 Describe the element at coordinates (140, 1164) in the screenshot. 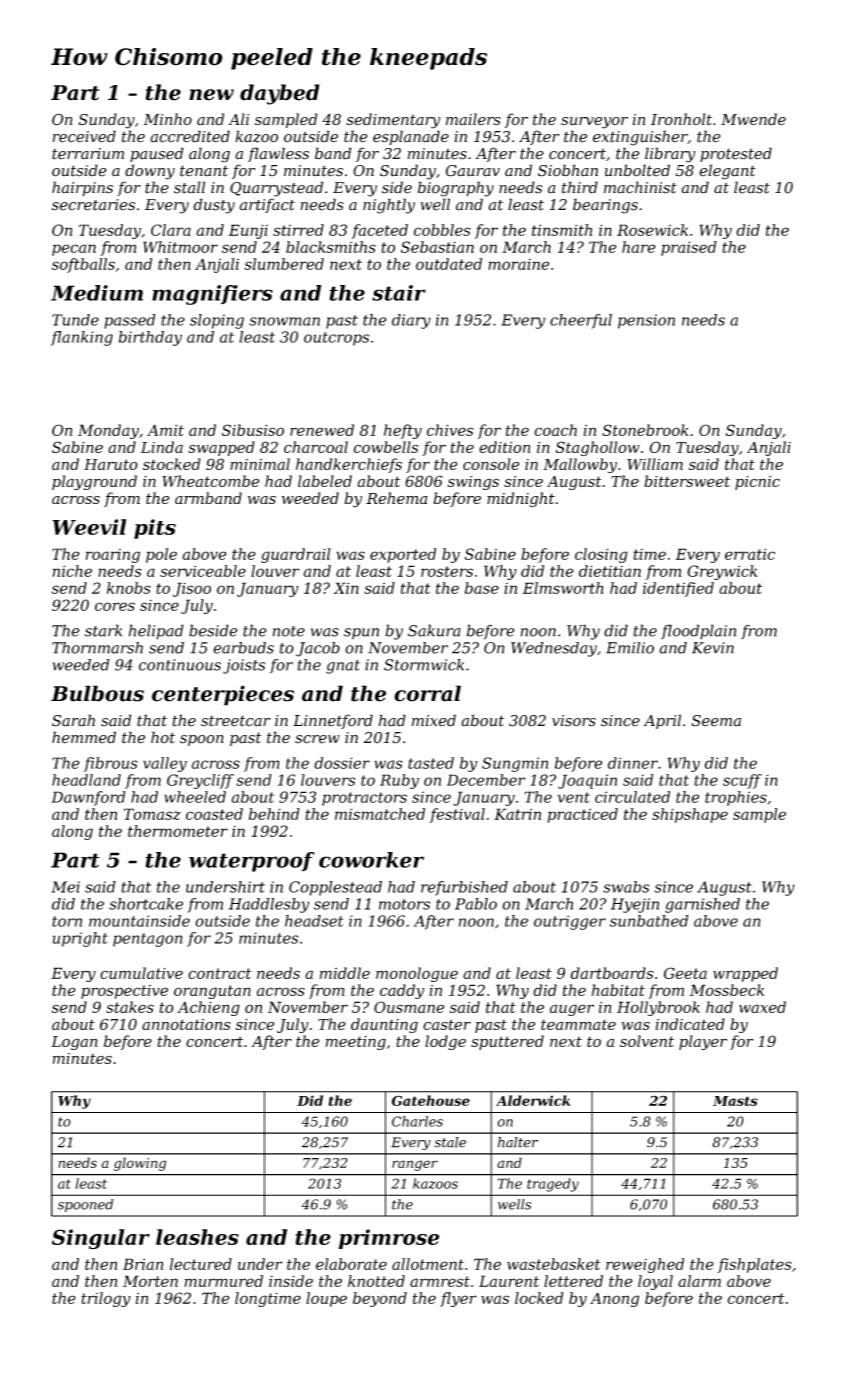

I see `glowing` at that location.
